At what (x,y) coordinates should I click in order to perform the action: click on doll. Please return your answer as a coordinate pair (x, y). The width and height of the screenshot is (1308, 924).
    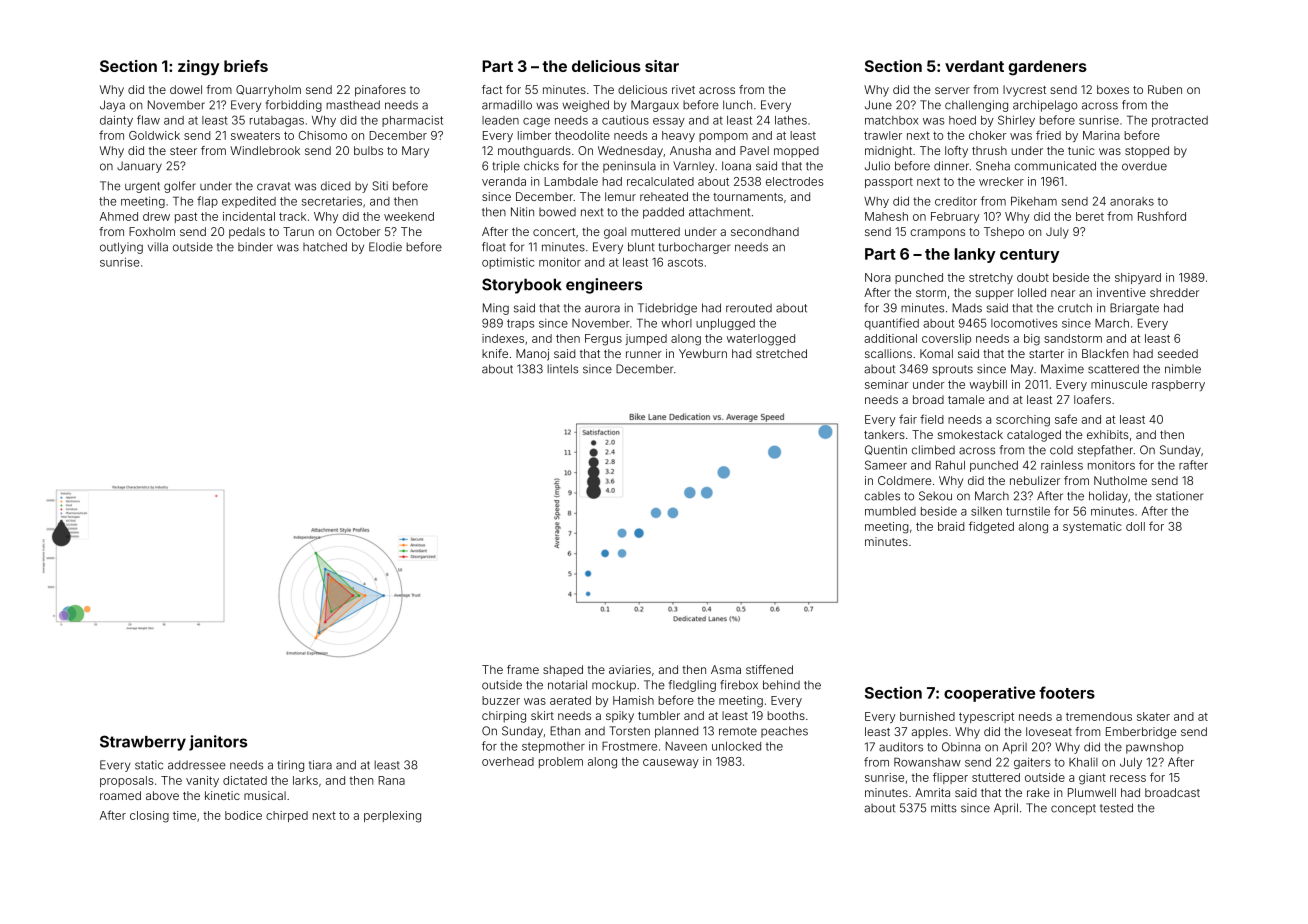
    Looking at the image, I should click on (1135, 526).
